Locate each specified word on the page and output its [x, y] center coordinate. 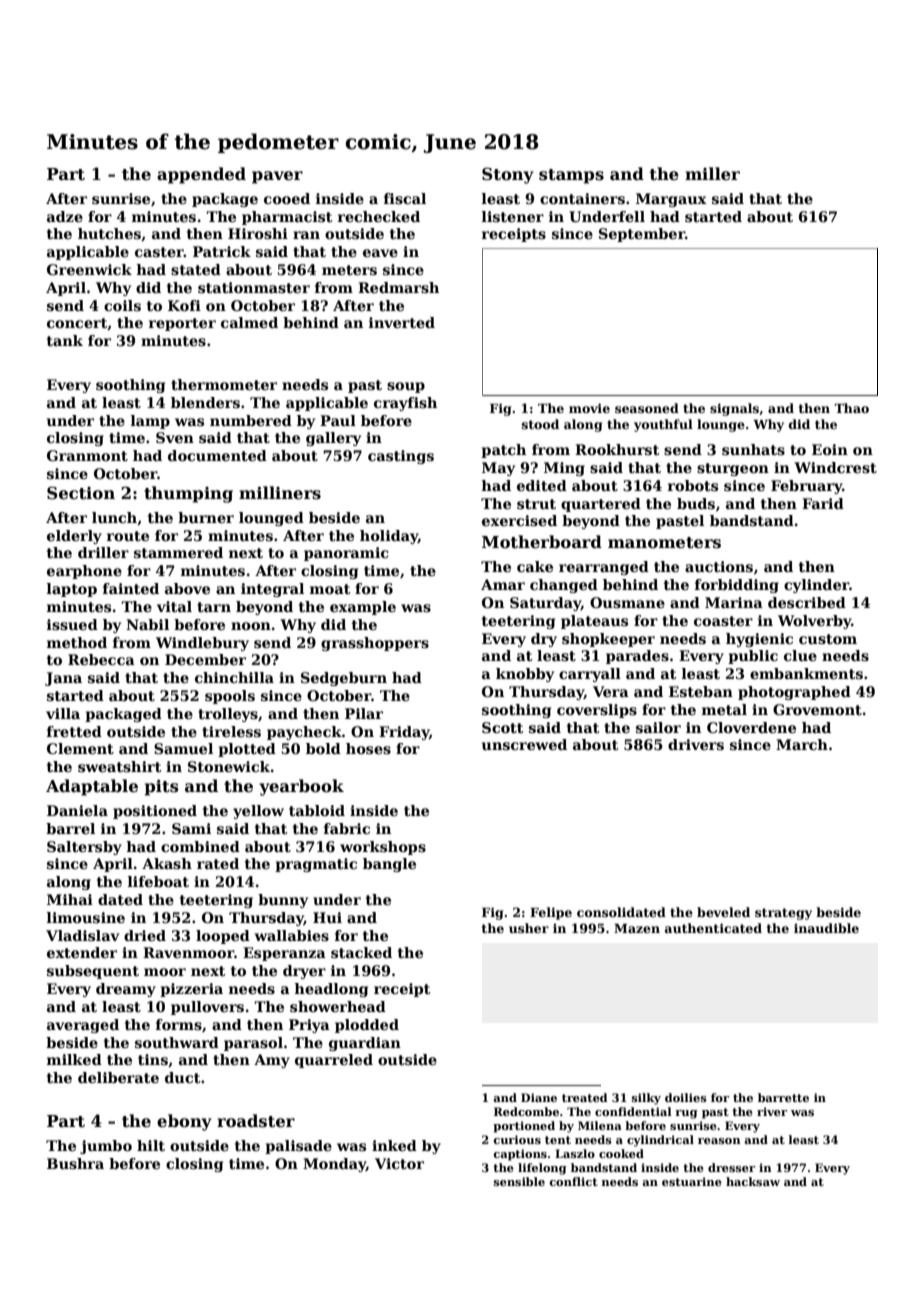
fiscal [405, 198]
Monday [334, 1165]
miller [712, 173]
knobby [525, 675]
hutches [109, 233]
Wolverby [815, 622]
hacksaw [753, 1181]
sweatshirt [120, 766]
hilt [151, 1145]
